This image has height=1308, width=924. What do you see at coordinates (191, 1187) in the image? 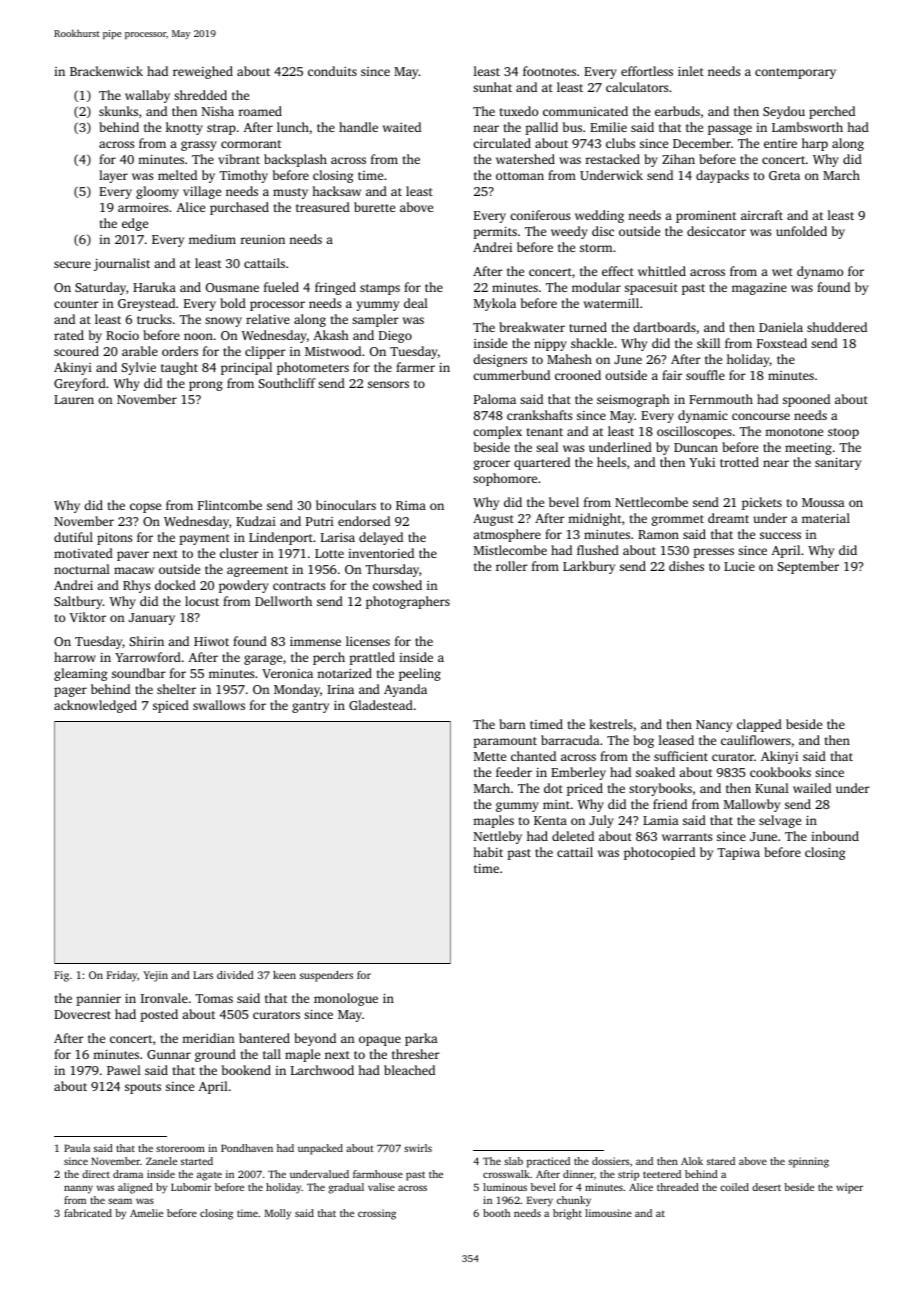
I see `Lubomir` at bounding box center [191, 1187].
